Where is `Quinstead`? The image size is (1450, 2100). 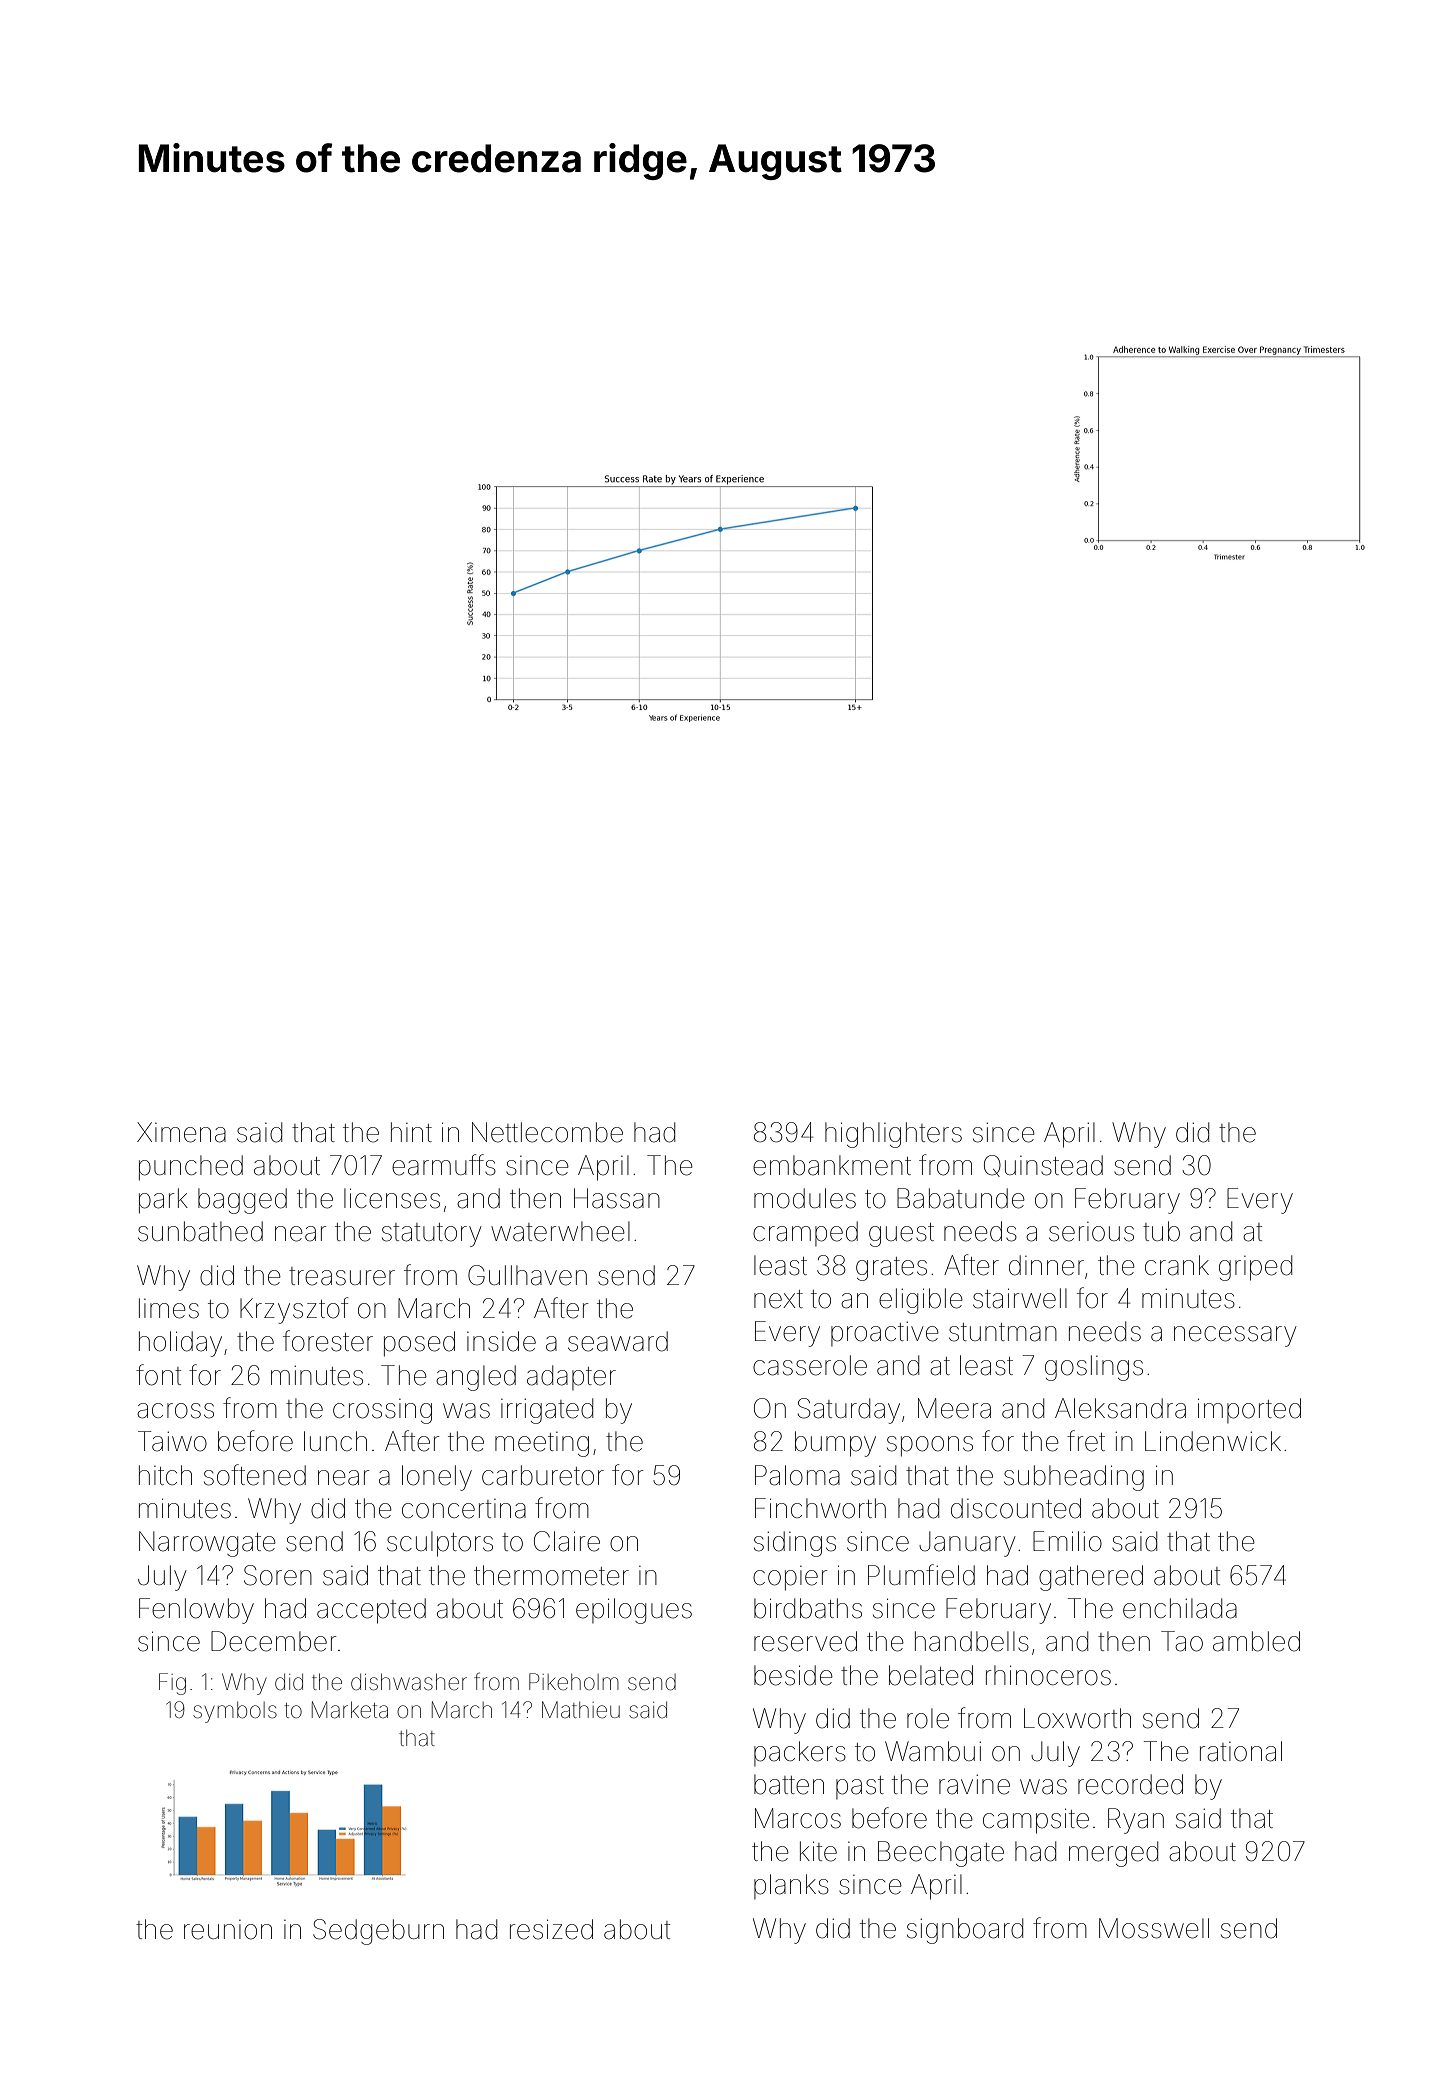
Quinstead is located at coordinates (1043, 1166).
